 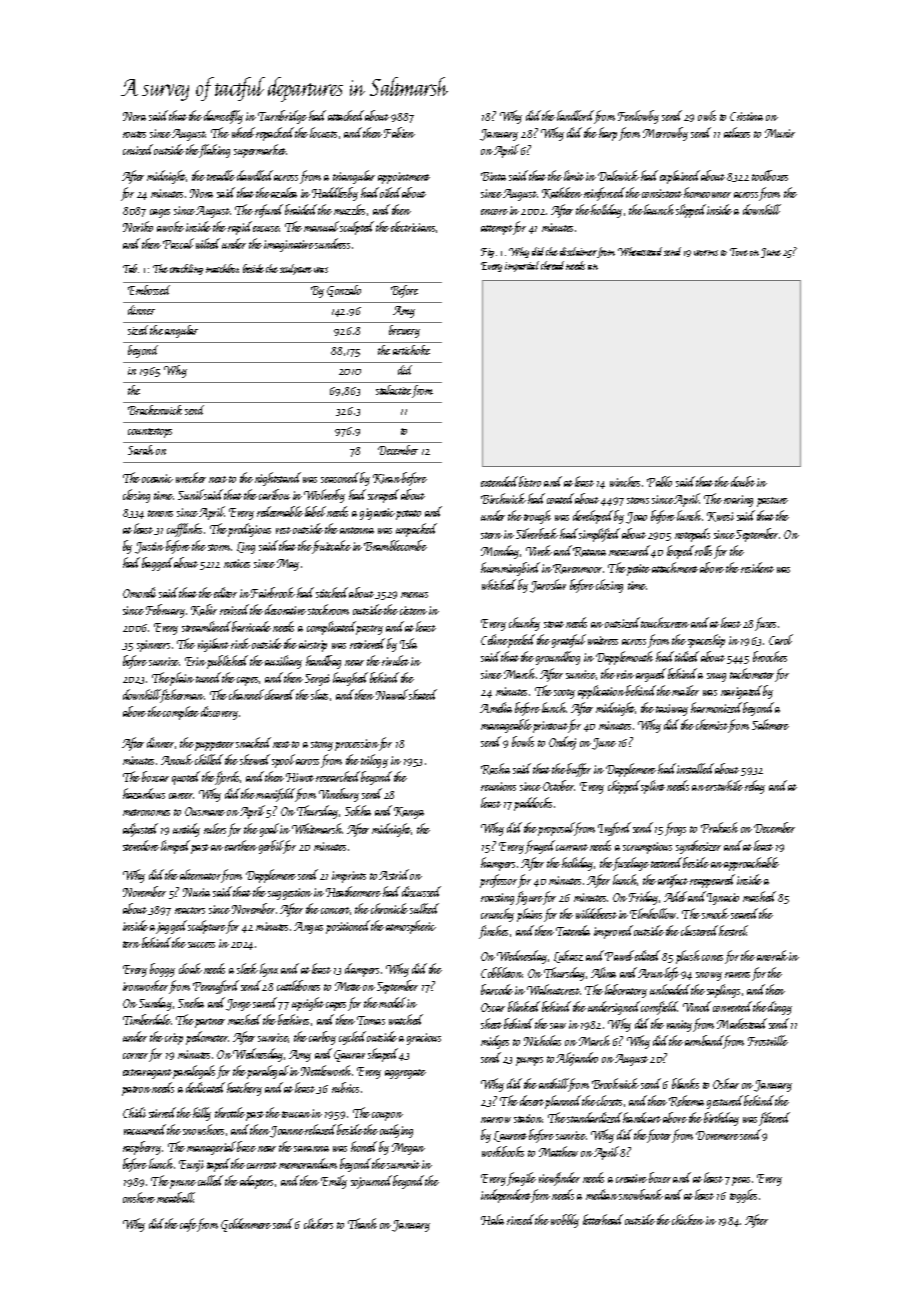 What do you see at coordinates (403, 1164) in the screenshot?
I see `summit` at bounding box center [403, 1164].
